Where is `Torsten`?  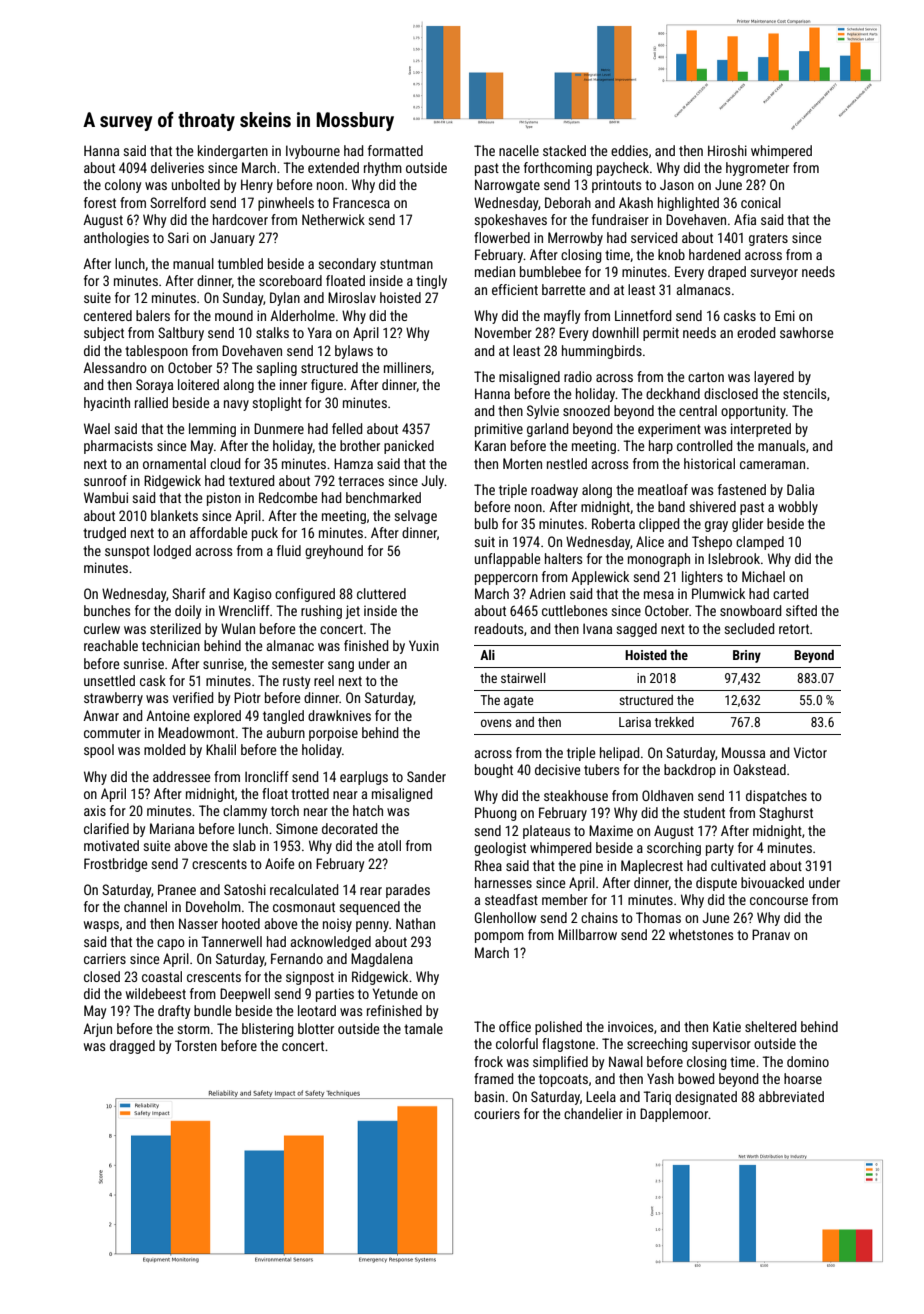
Torsten is located at coordinates (196, 1045).
